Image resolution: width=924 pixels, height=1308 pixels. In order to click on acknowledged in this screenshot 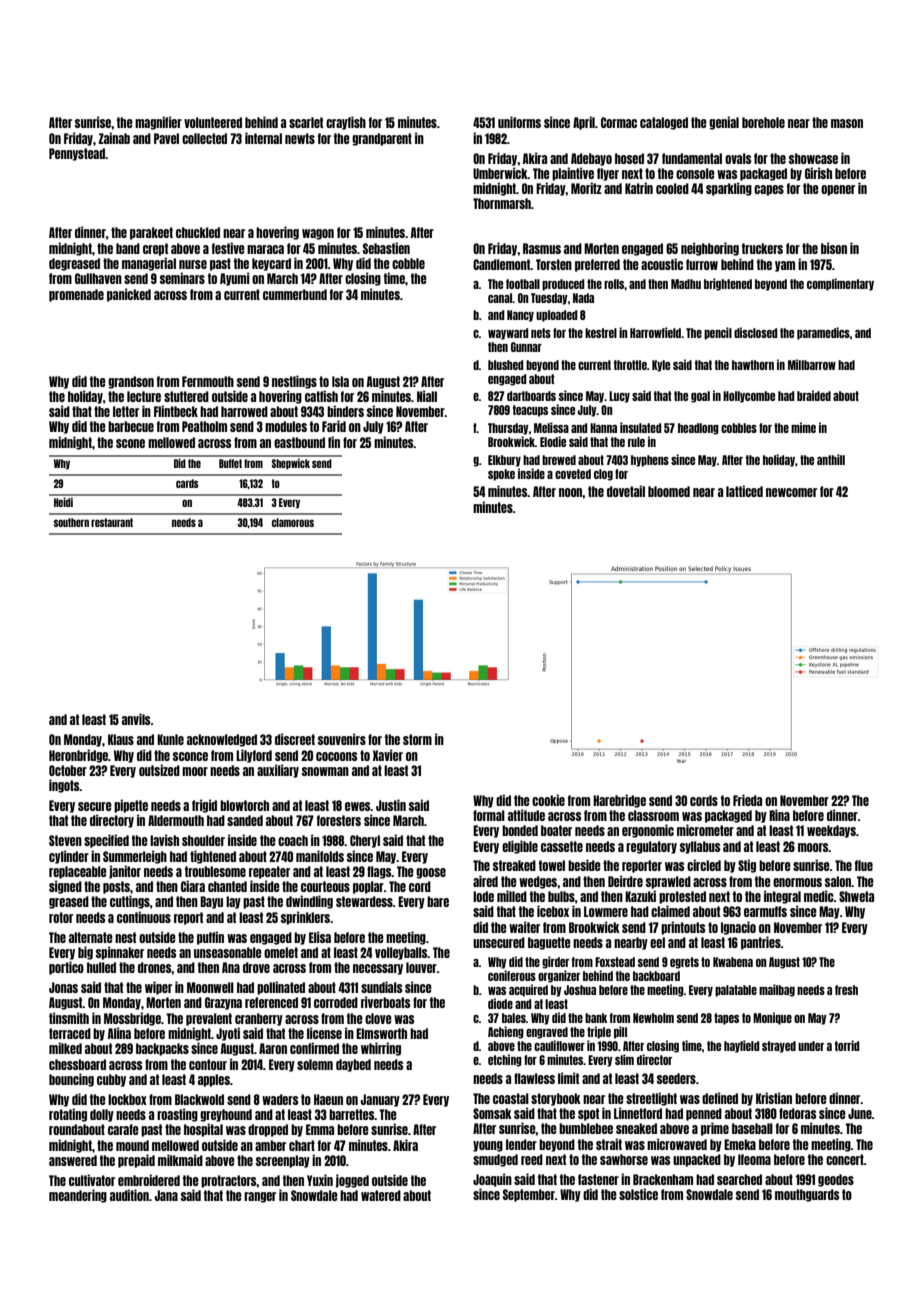, I will do `click(222, 740)`.
